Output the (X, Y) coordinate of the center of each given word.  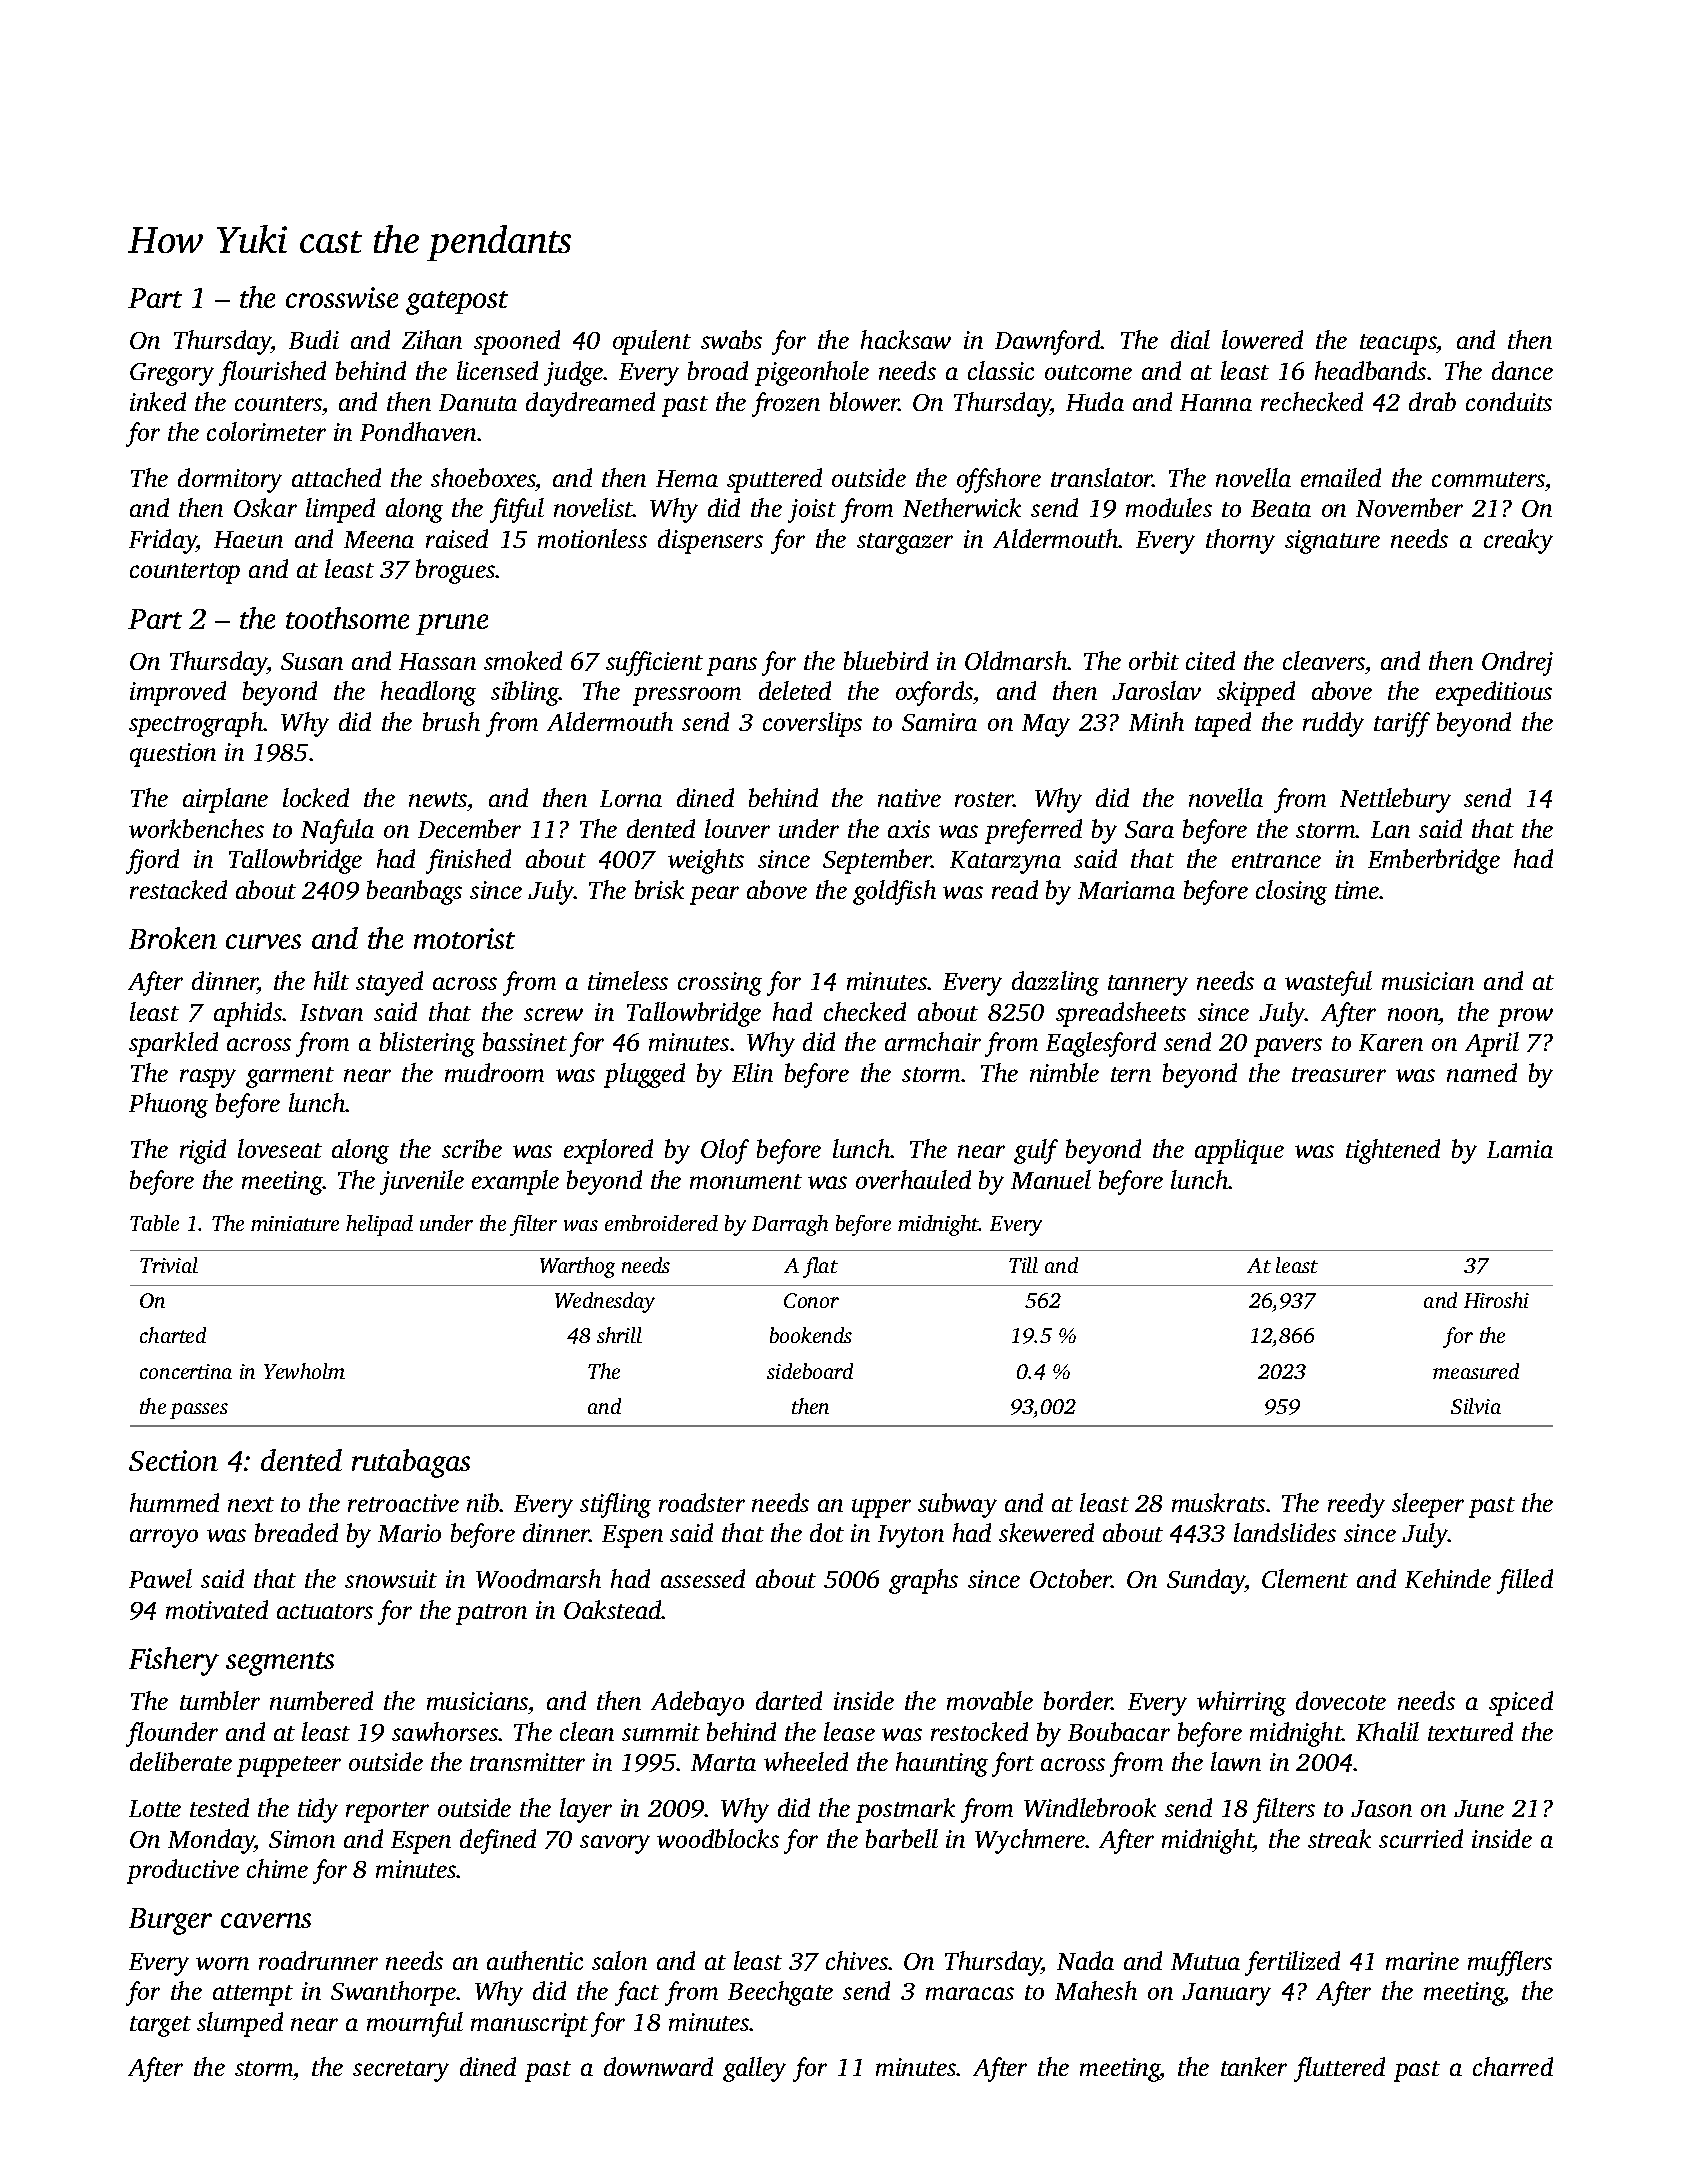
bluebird (886, 660)
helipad (379, 1225)
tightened (1393, 1151)
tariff (1402, 724)
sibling (525, 693)
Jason (1381, 1808)
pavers (1288, 1047)
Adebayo (697, 1703)
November (1409, 507)
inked (158, 401)
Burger (170, 1921)
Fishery (174, 1661)
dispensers (710, 541)
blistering (427, 1044)
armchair (933, 1041)
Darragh (790, 1225)
